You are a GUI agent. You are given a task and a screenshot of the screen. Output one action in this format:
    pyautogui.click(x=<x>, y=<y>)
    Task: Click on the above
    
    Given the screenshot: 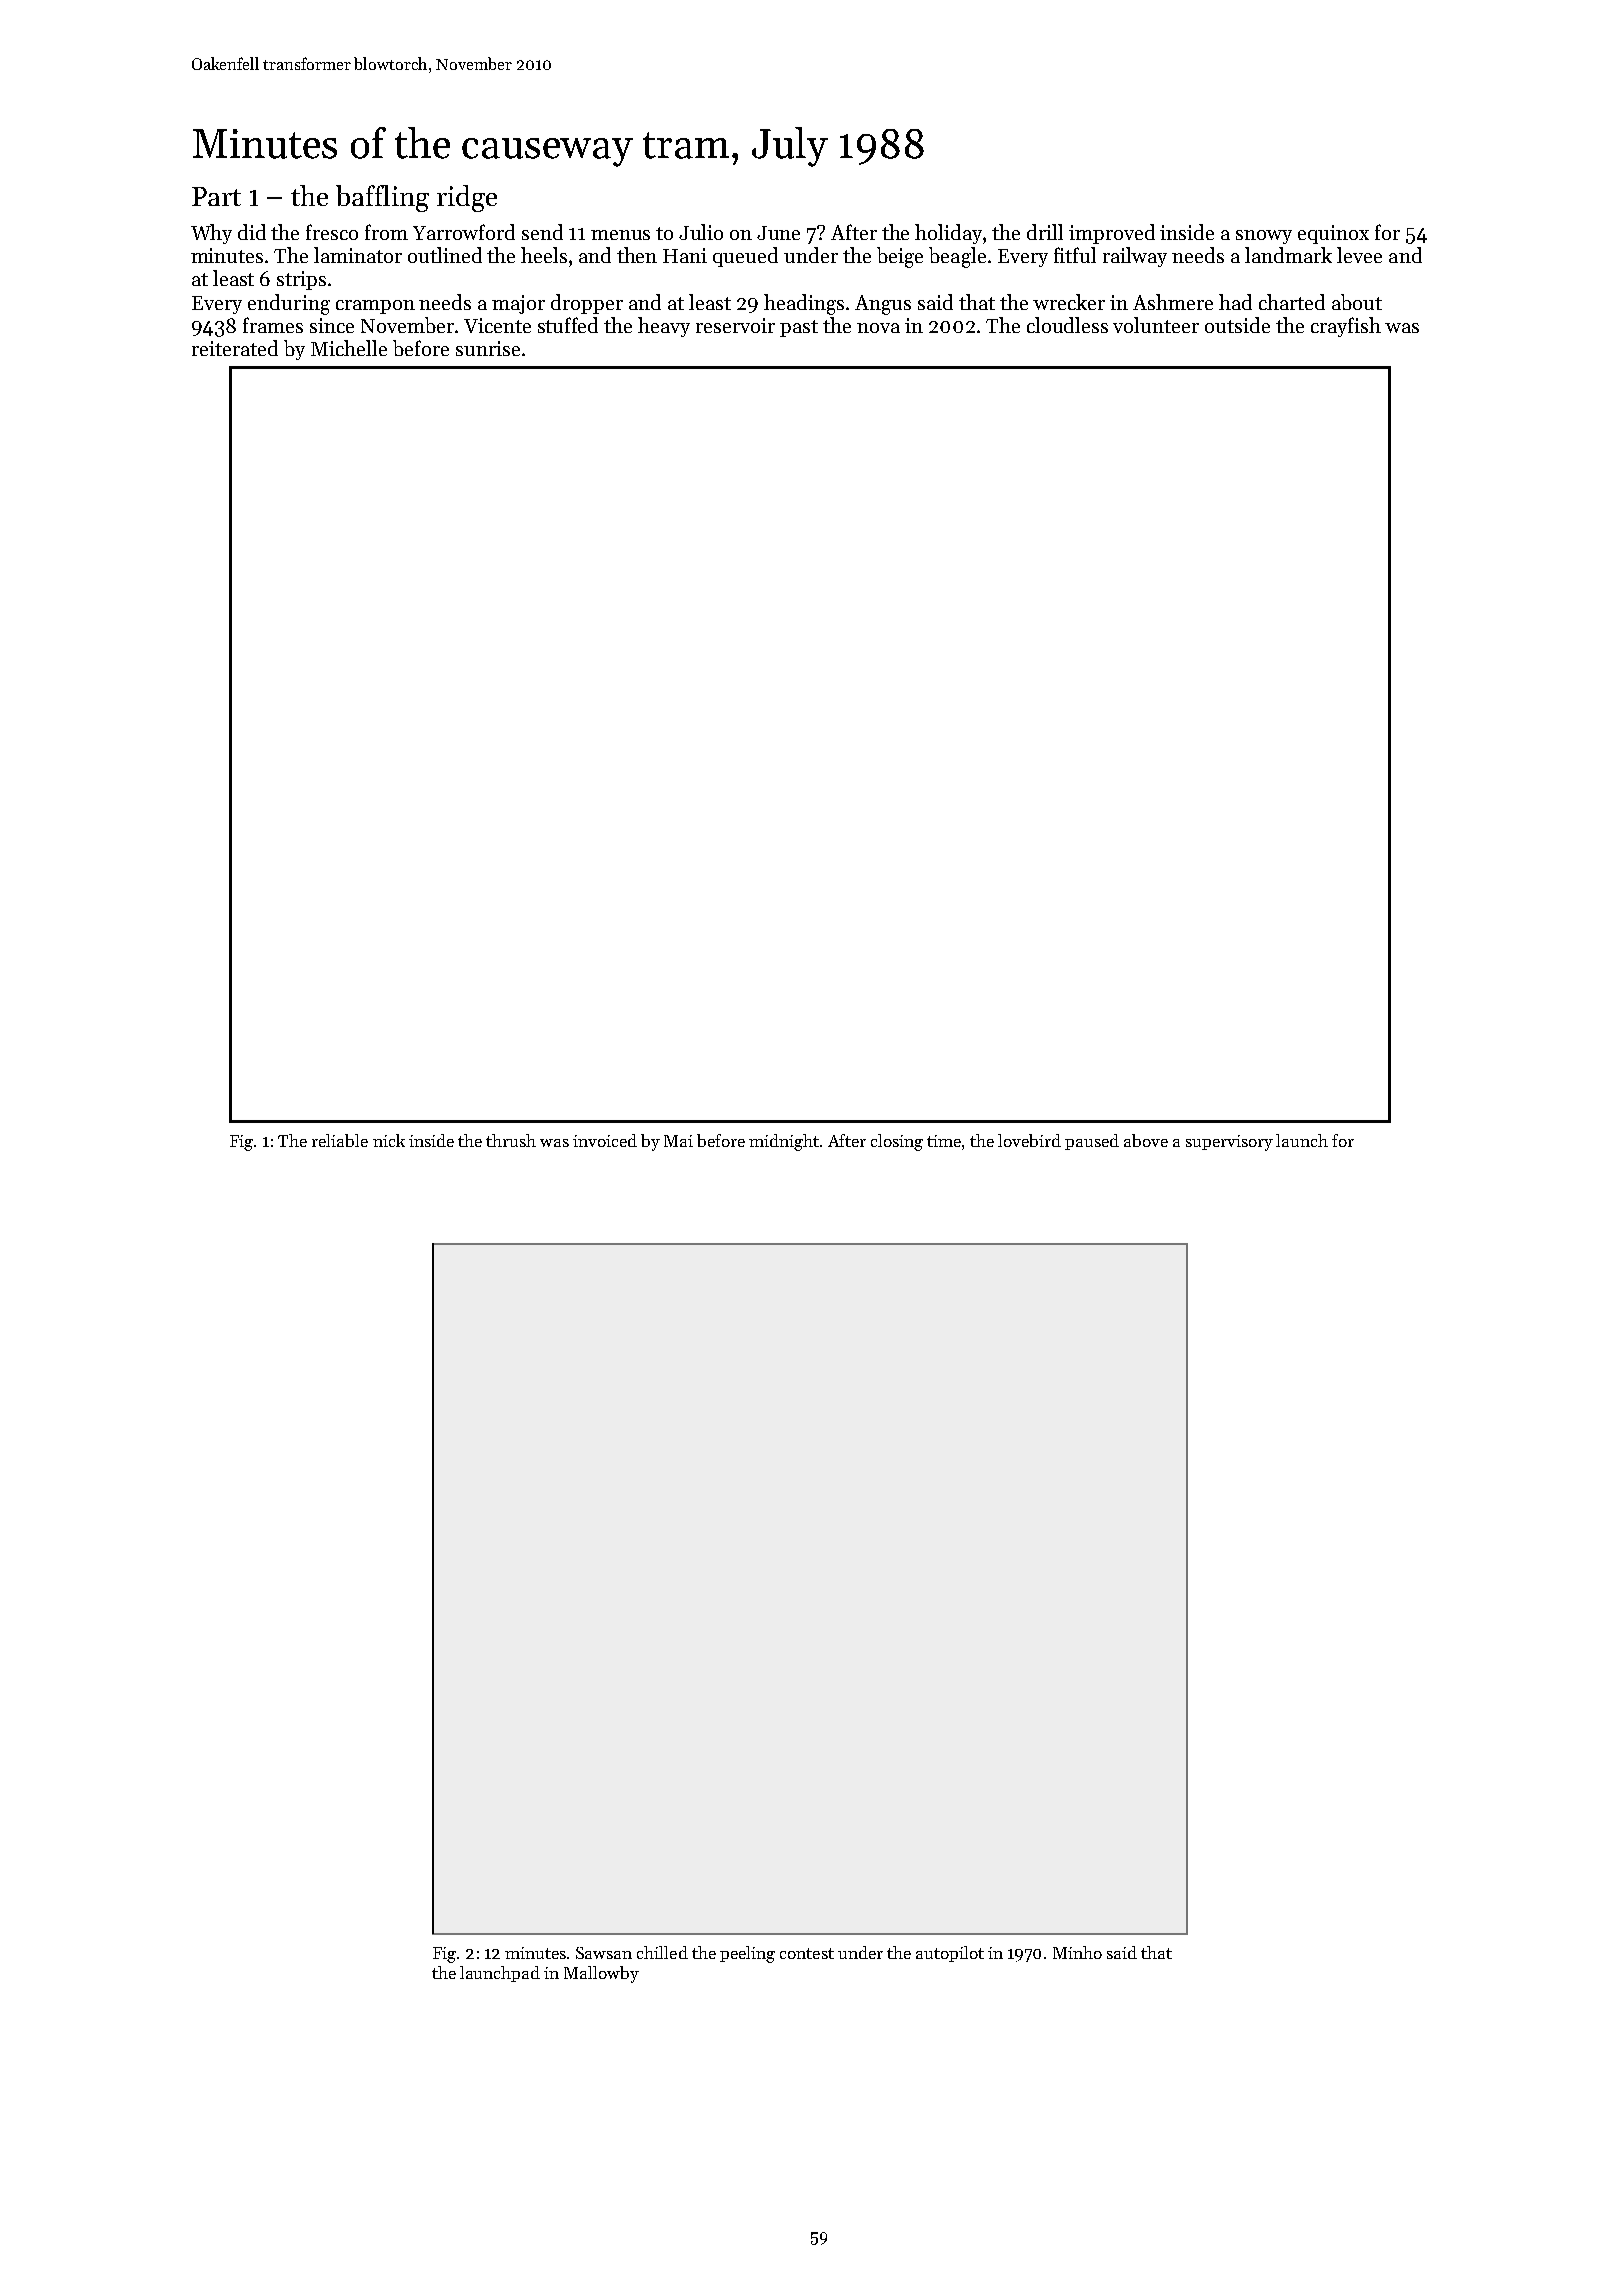 What is the action you would take?
    pyautogui.click(x=1146, y=1140)
